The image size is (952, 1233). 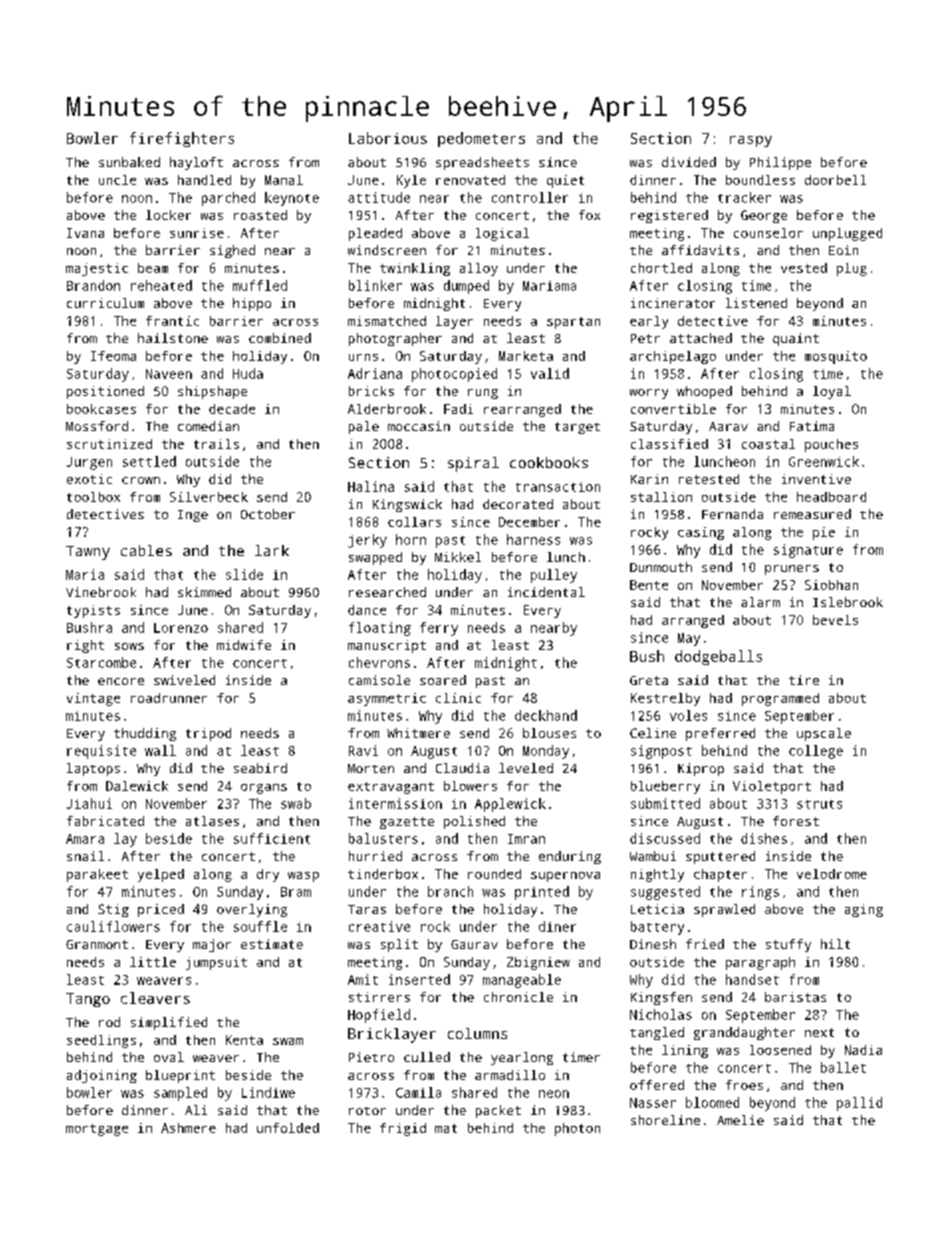 I want to click on Gaurav, so click(x=474, y=944).
